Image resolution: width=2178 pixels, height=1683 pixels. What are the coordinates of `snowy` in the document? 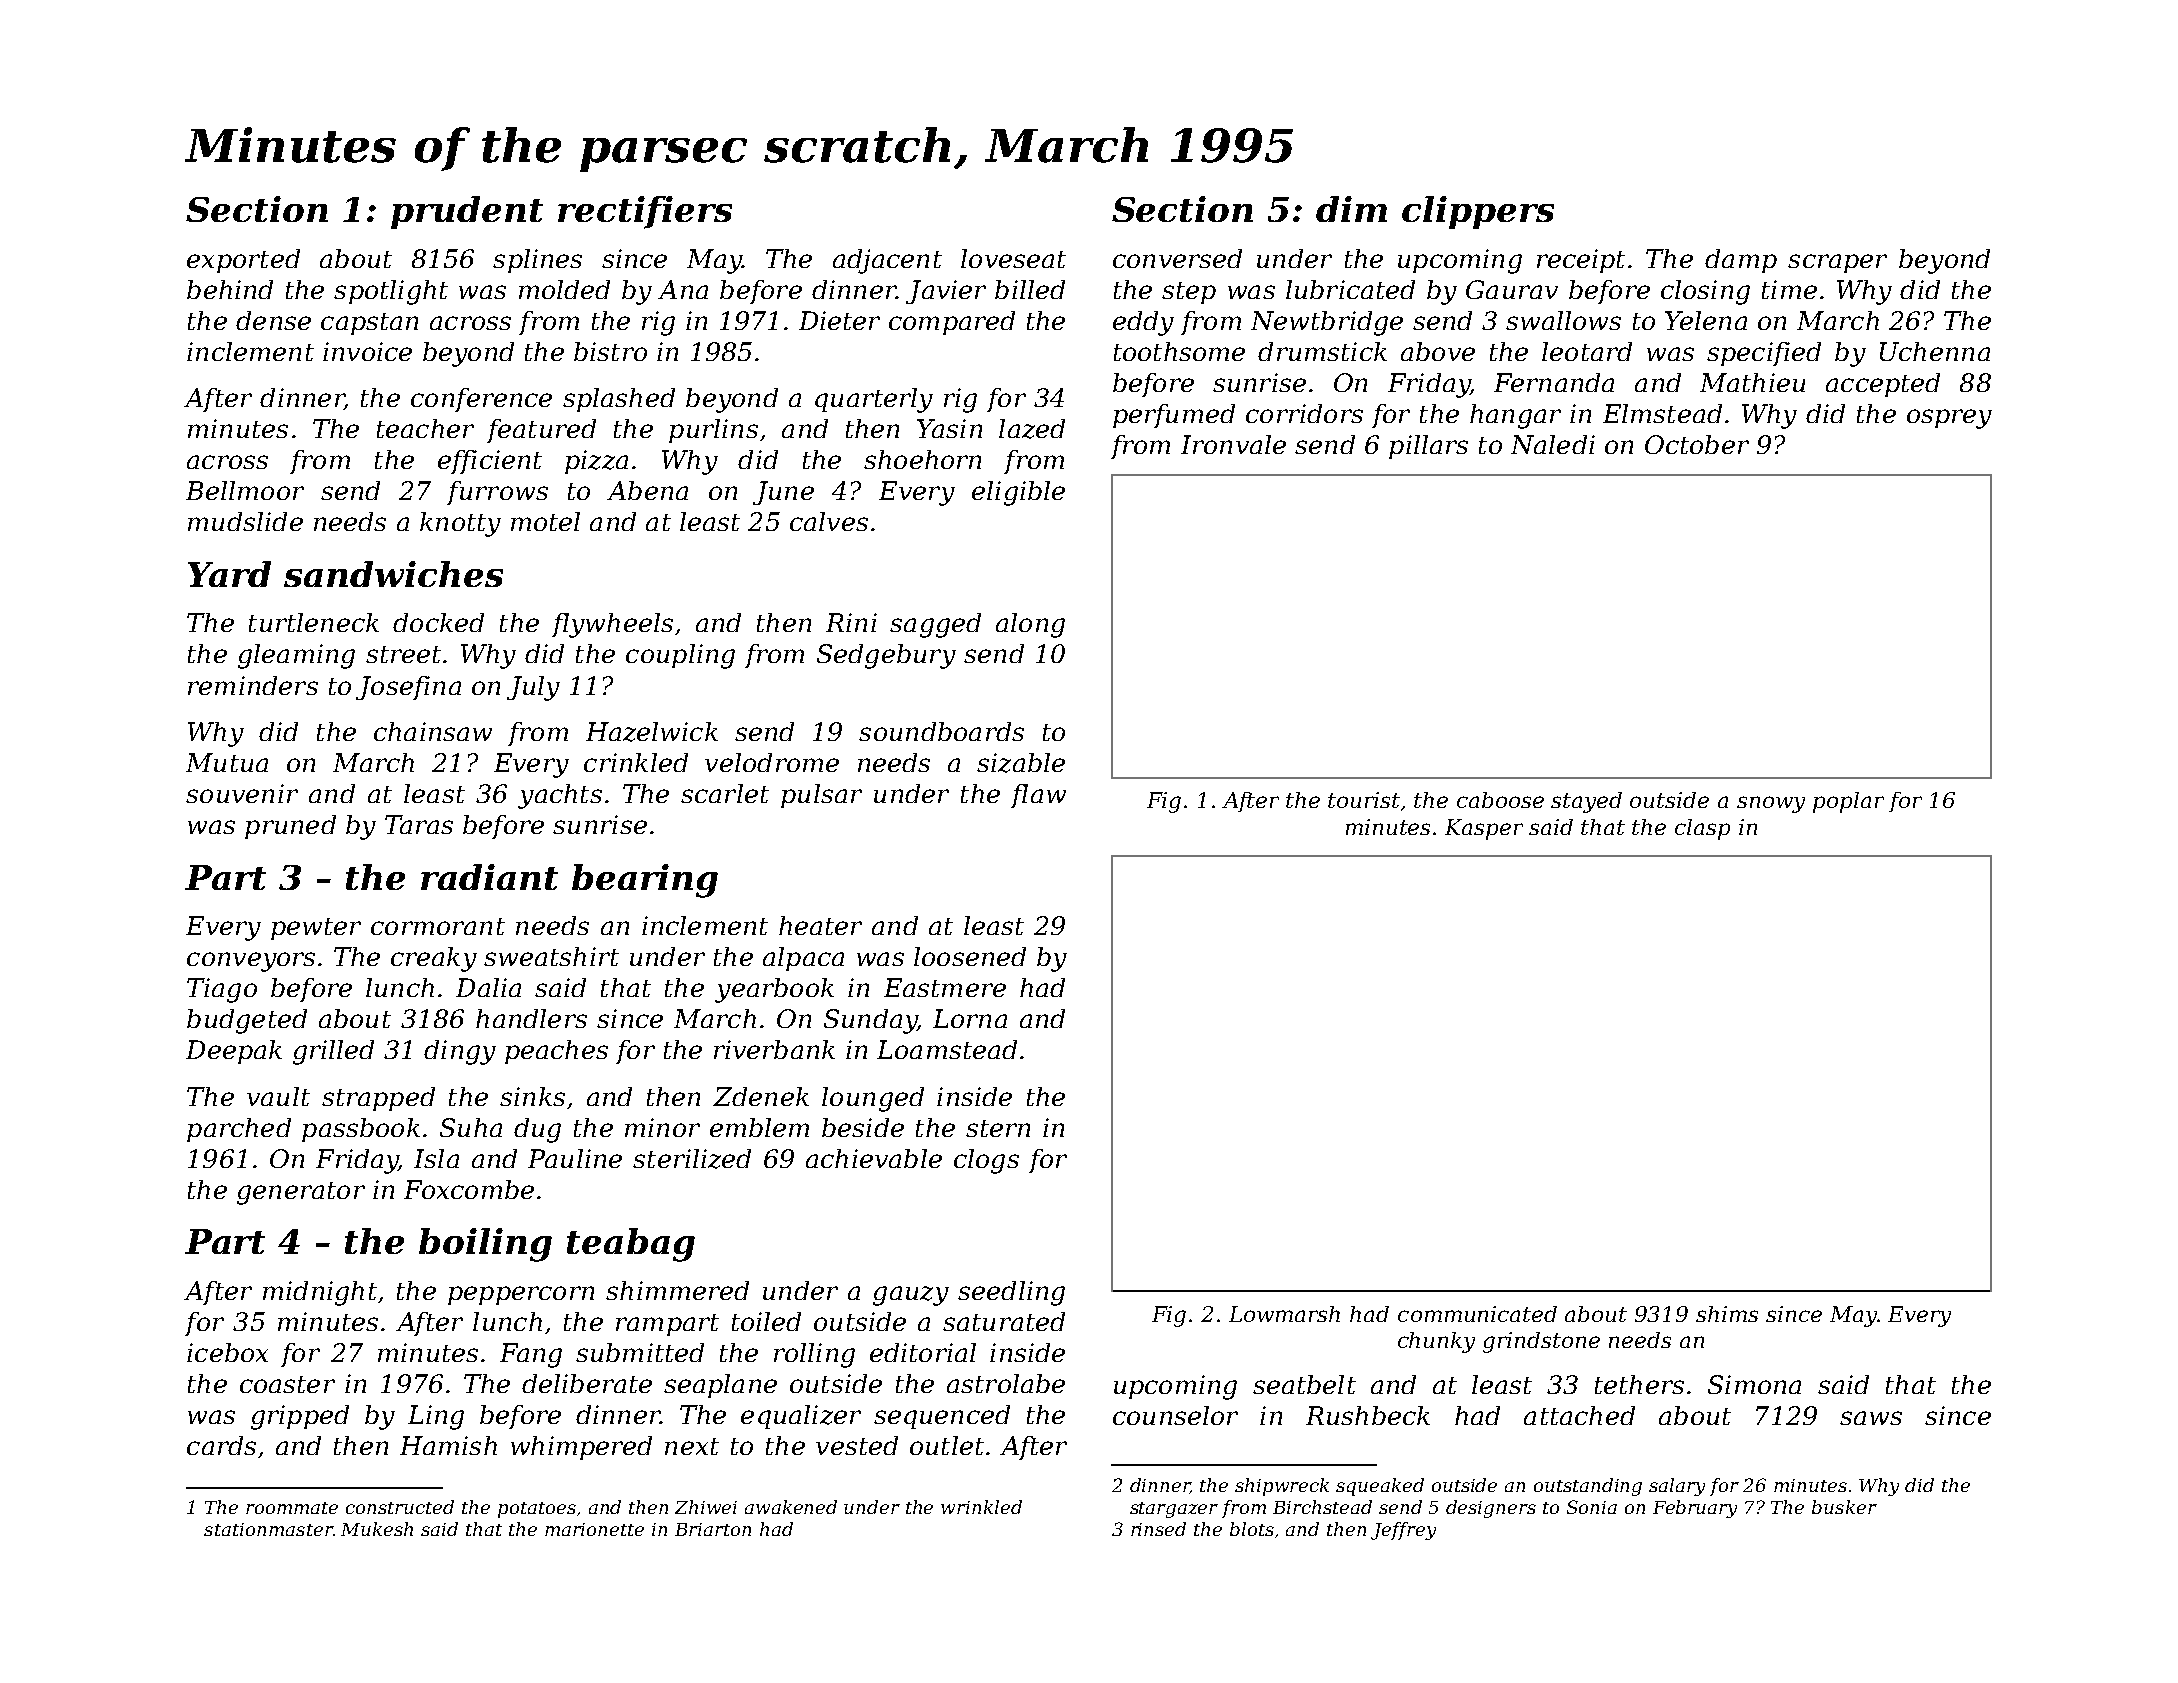 It's located at (1771, 804).
